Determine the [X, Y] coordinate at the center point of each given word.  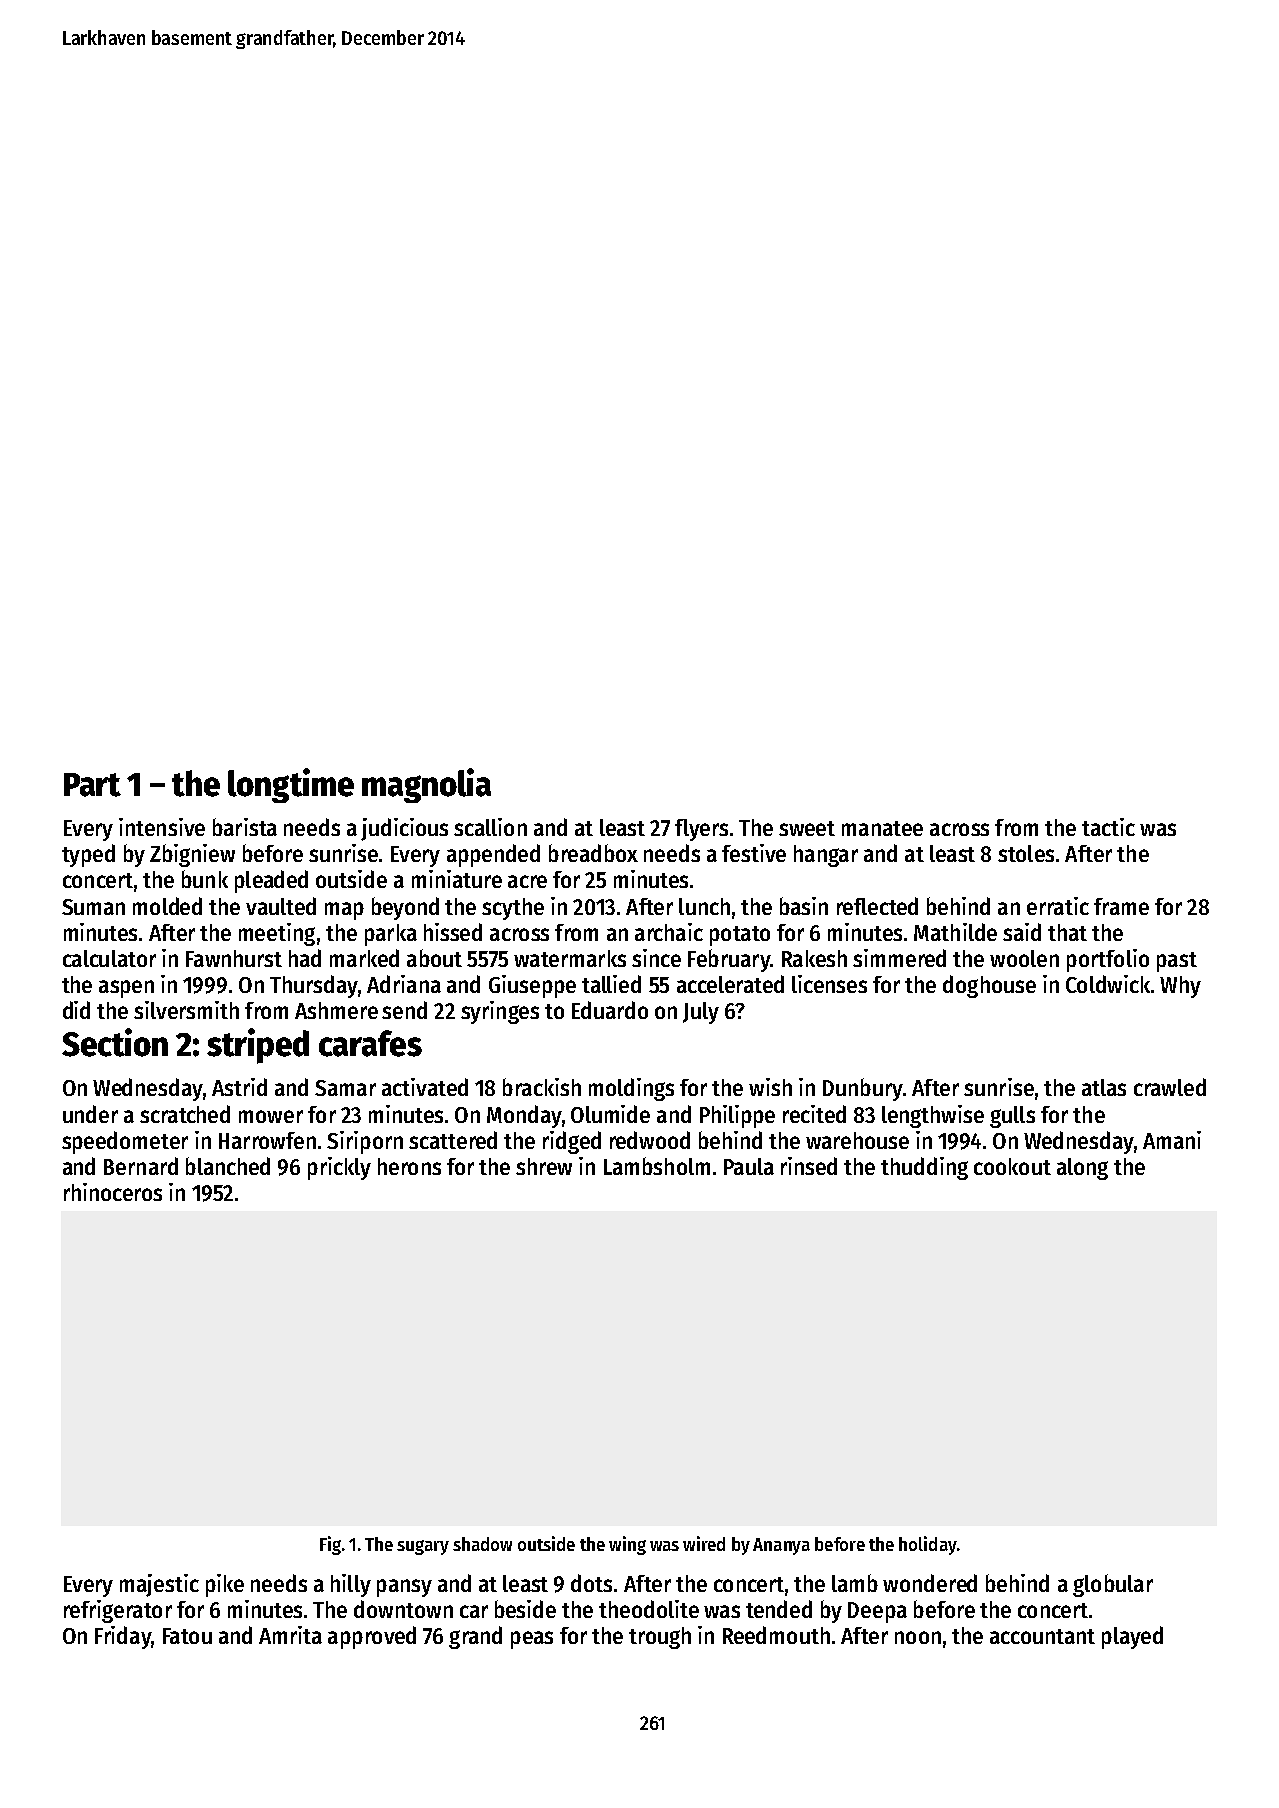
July [701, 1013]
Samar [345, 1088]
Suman [93, 907]
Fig [330, 1545]
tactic [1108, 827]
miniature [457, 879]
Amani [1172, 1140]
